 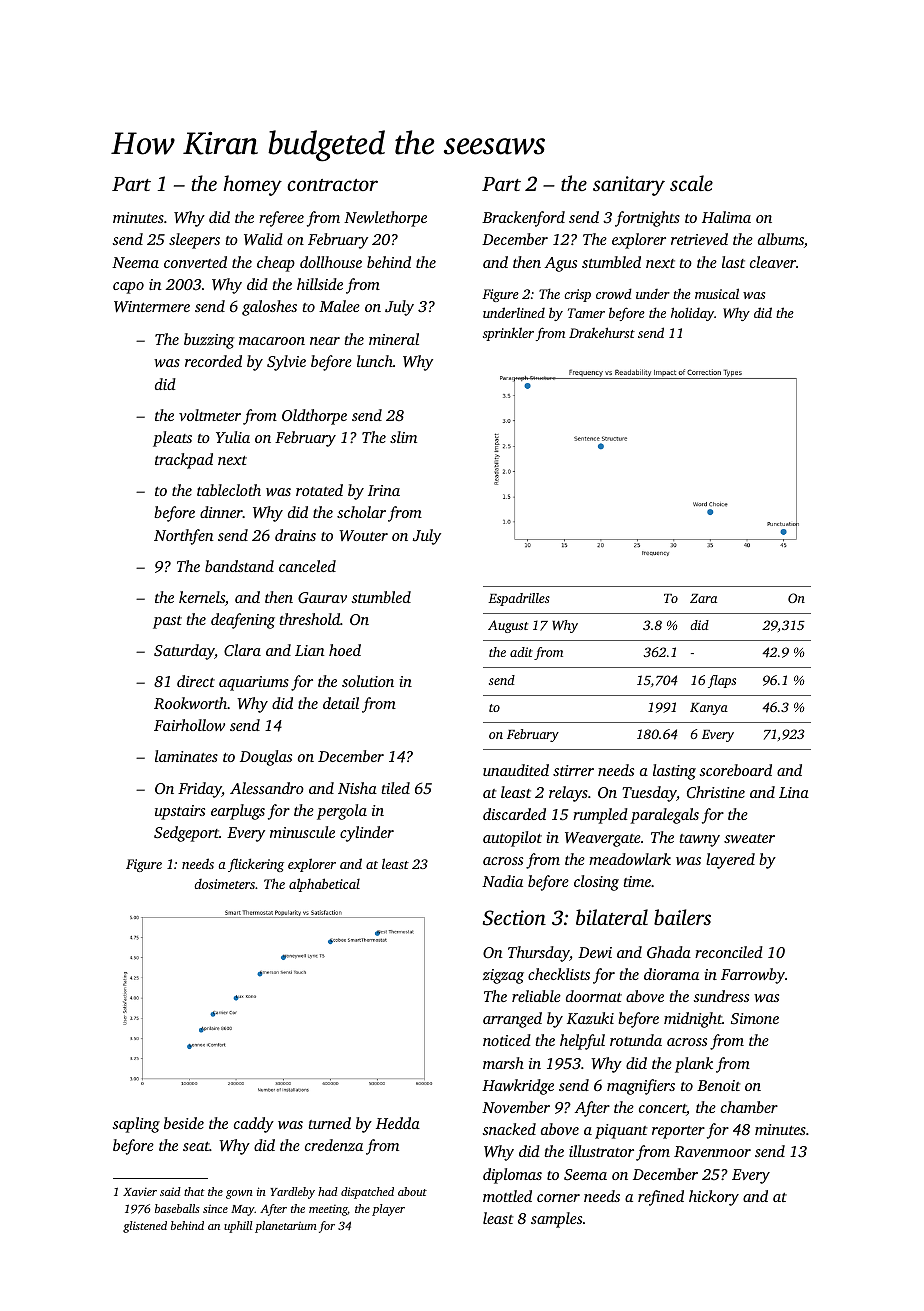 What do you see at coordinates (691, 183) in the screenshot?
I see `scale` at bounding box center [691, 183].
